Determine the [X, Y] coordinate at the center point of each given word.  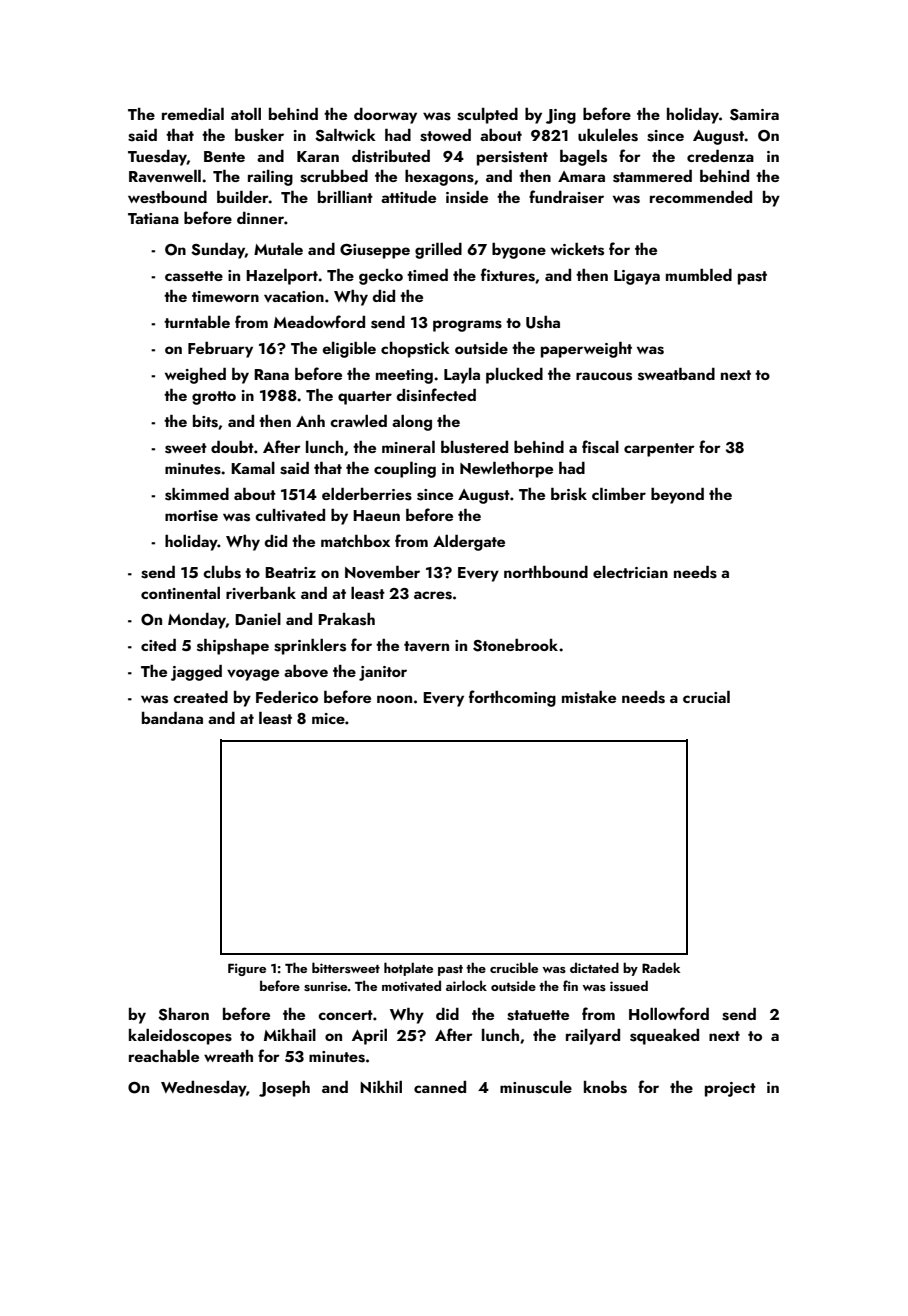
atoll [246, 114]
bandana [172, 718]
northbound [546, 572]
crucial [706, 697]
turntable [197, 322]
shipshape [233, 647]
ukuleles [608, 135]
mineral [408, 447]
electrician [630, 572]
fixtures [508, 275]
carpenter [659, 450]
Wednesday [203, 1089]
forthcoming [512, 698]
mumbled [699, 275]
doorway [385, 116]
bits [205, 421]
